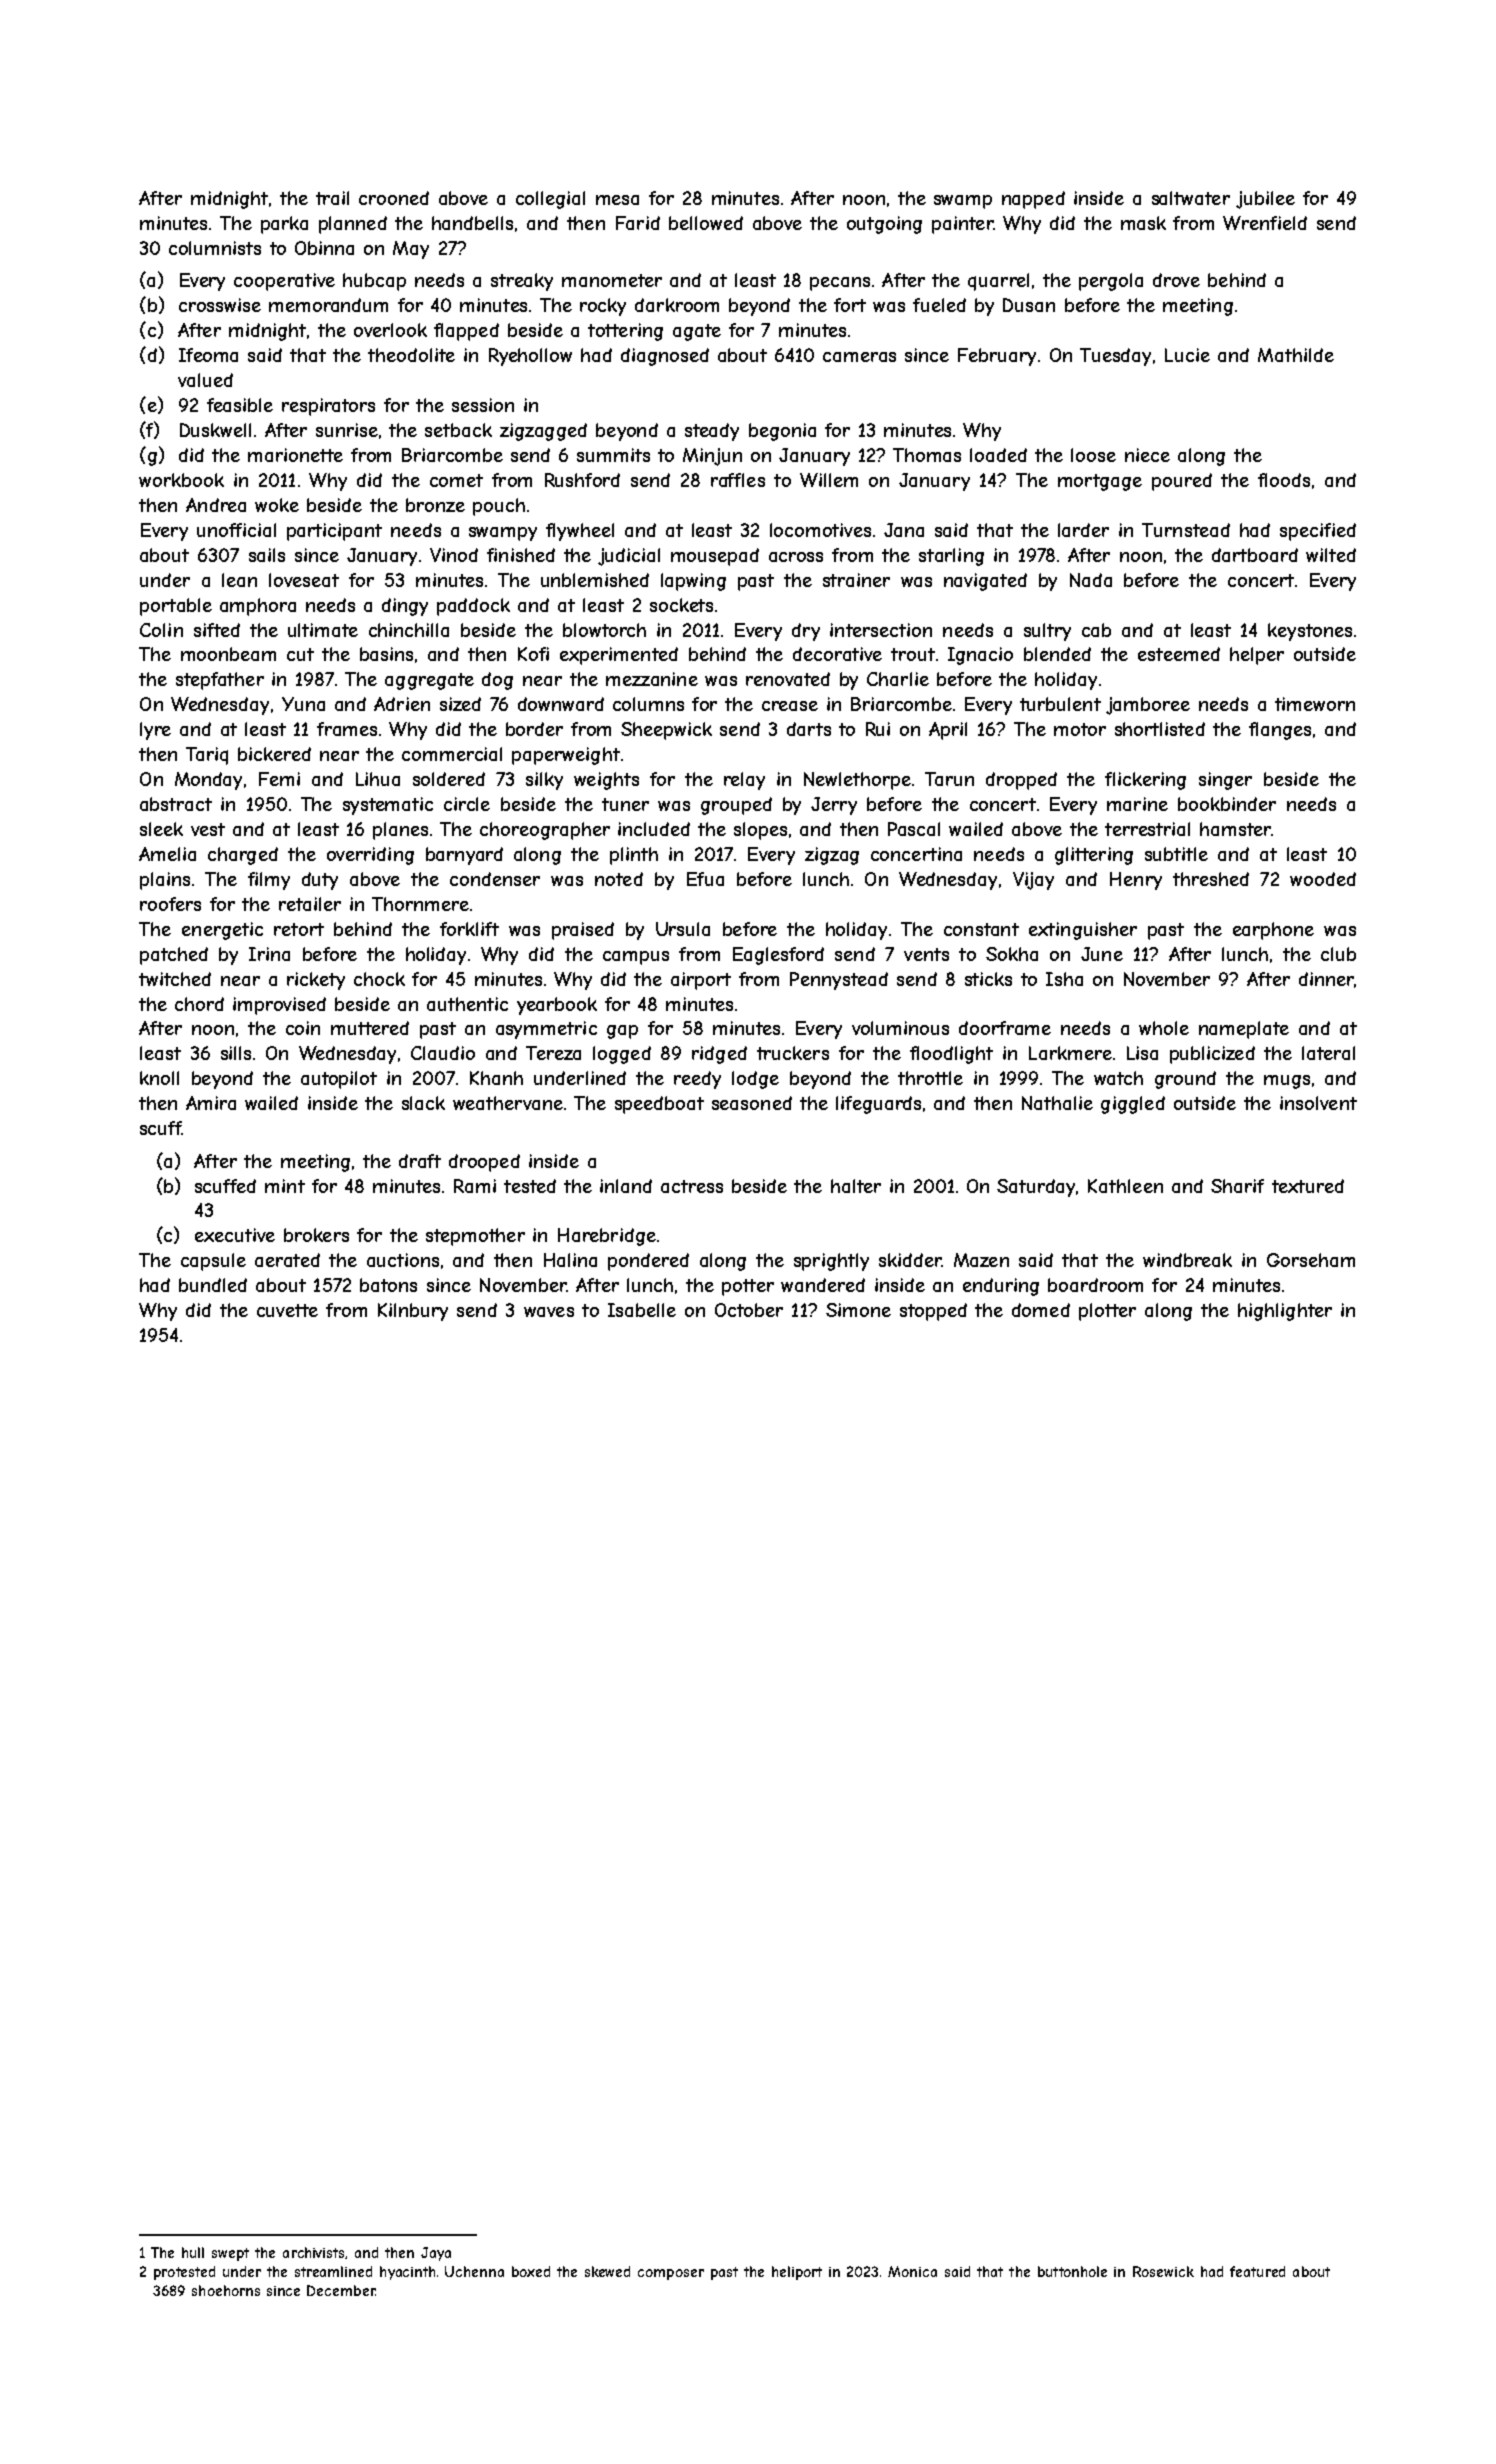 This page has height=2464, width=1496. I want to click on bundled, so click(213, 1285).
